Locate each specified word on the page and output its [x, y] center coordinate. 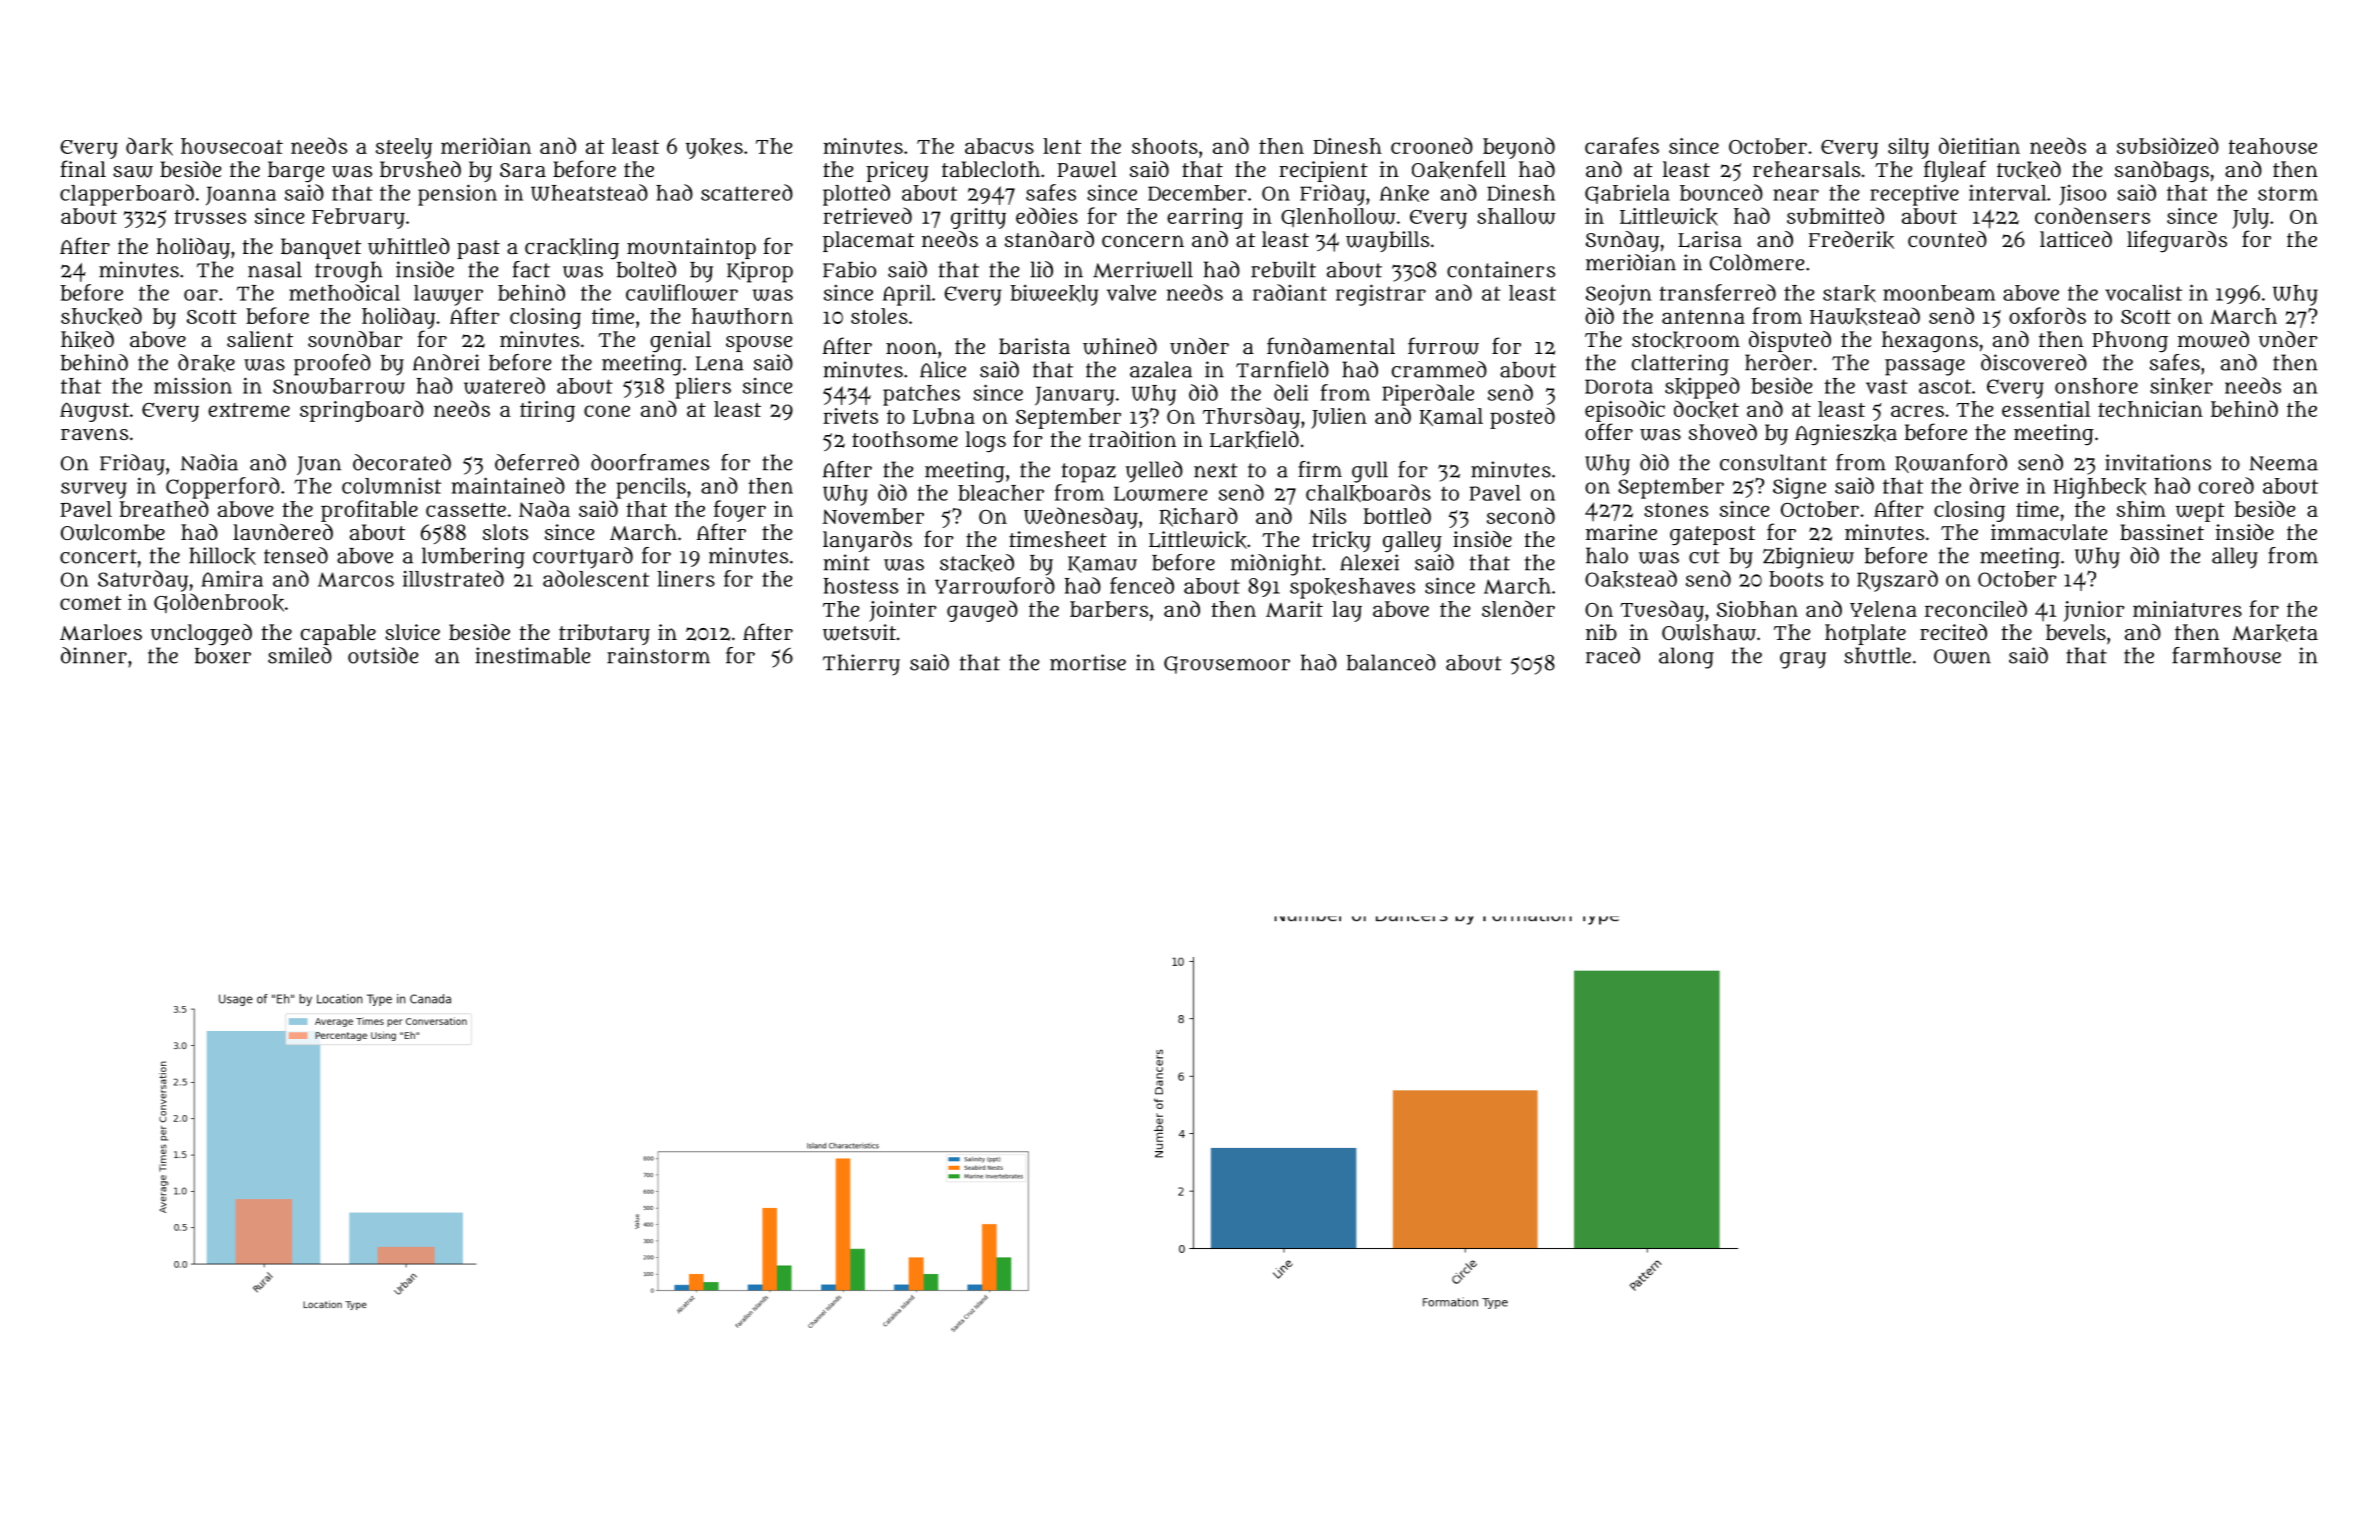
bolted [646, 269]
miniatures [2187, 609]
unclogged [201, 635]
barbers [1109, 609]
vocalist [2143, 292]
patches [921, 395]
